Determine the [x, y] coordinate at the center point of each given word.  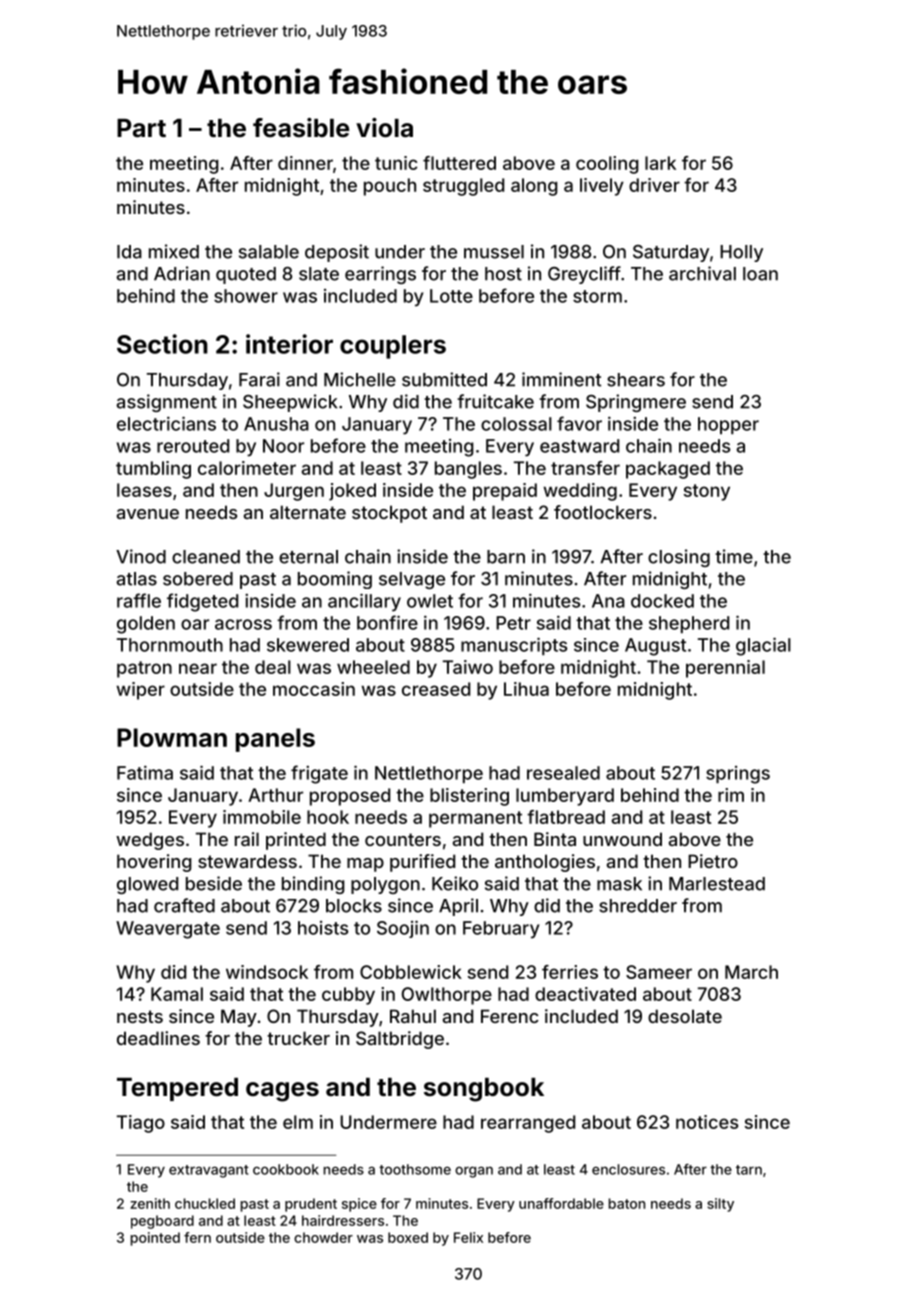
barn [506, 557]
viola [384, 128]
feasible [301, 128]
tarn [749, 1170]
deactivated [585, 994]
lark [660, 163]
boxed [408, 1237]
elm [298, 1122]
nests [140, 1016]
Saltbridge [400, 1040]
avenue [148, 514]
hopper [728, 425]
